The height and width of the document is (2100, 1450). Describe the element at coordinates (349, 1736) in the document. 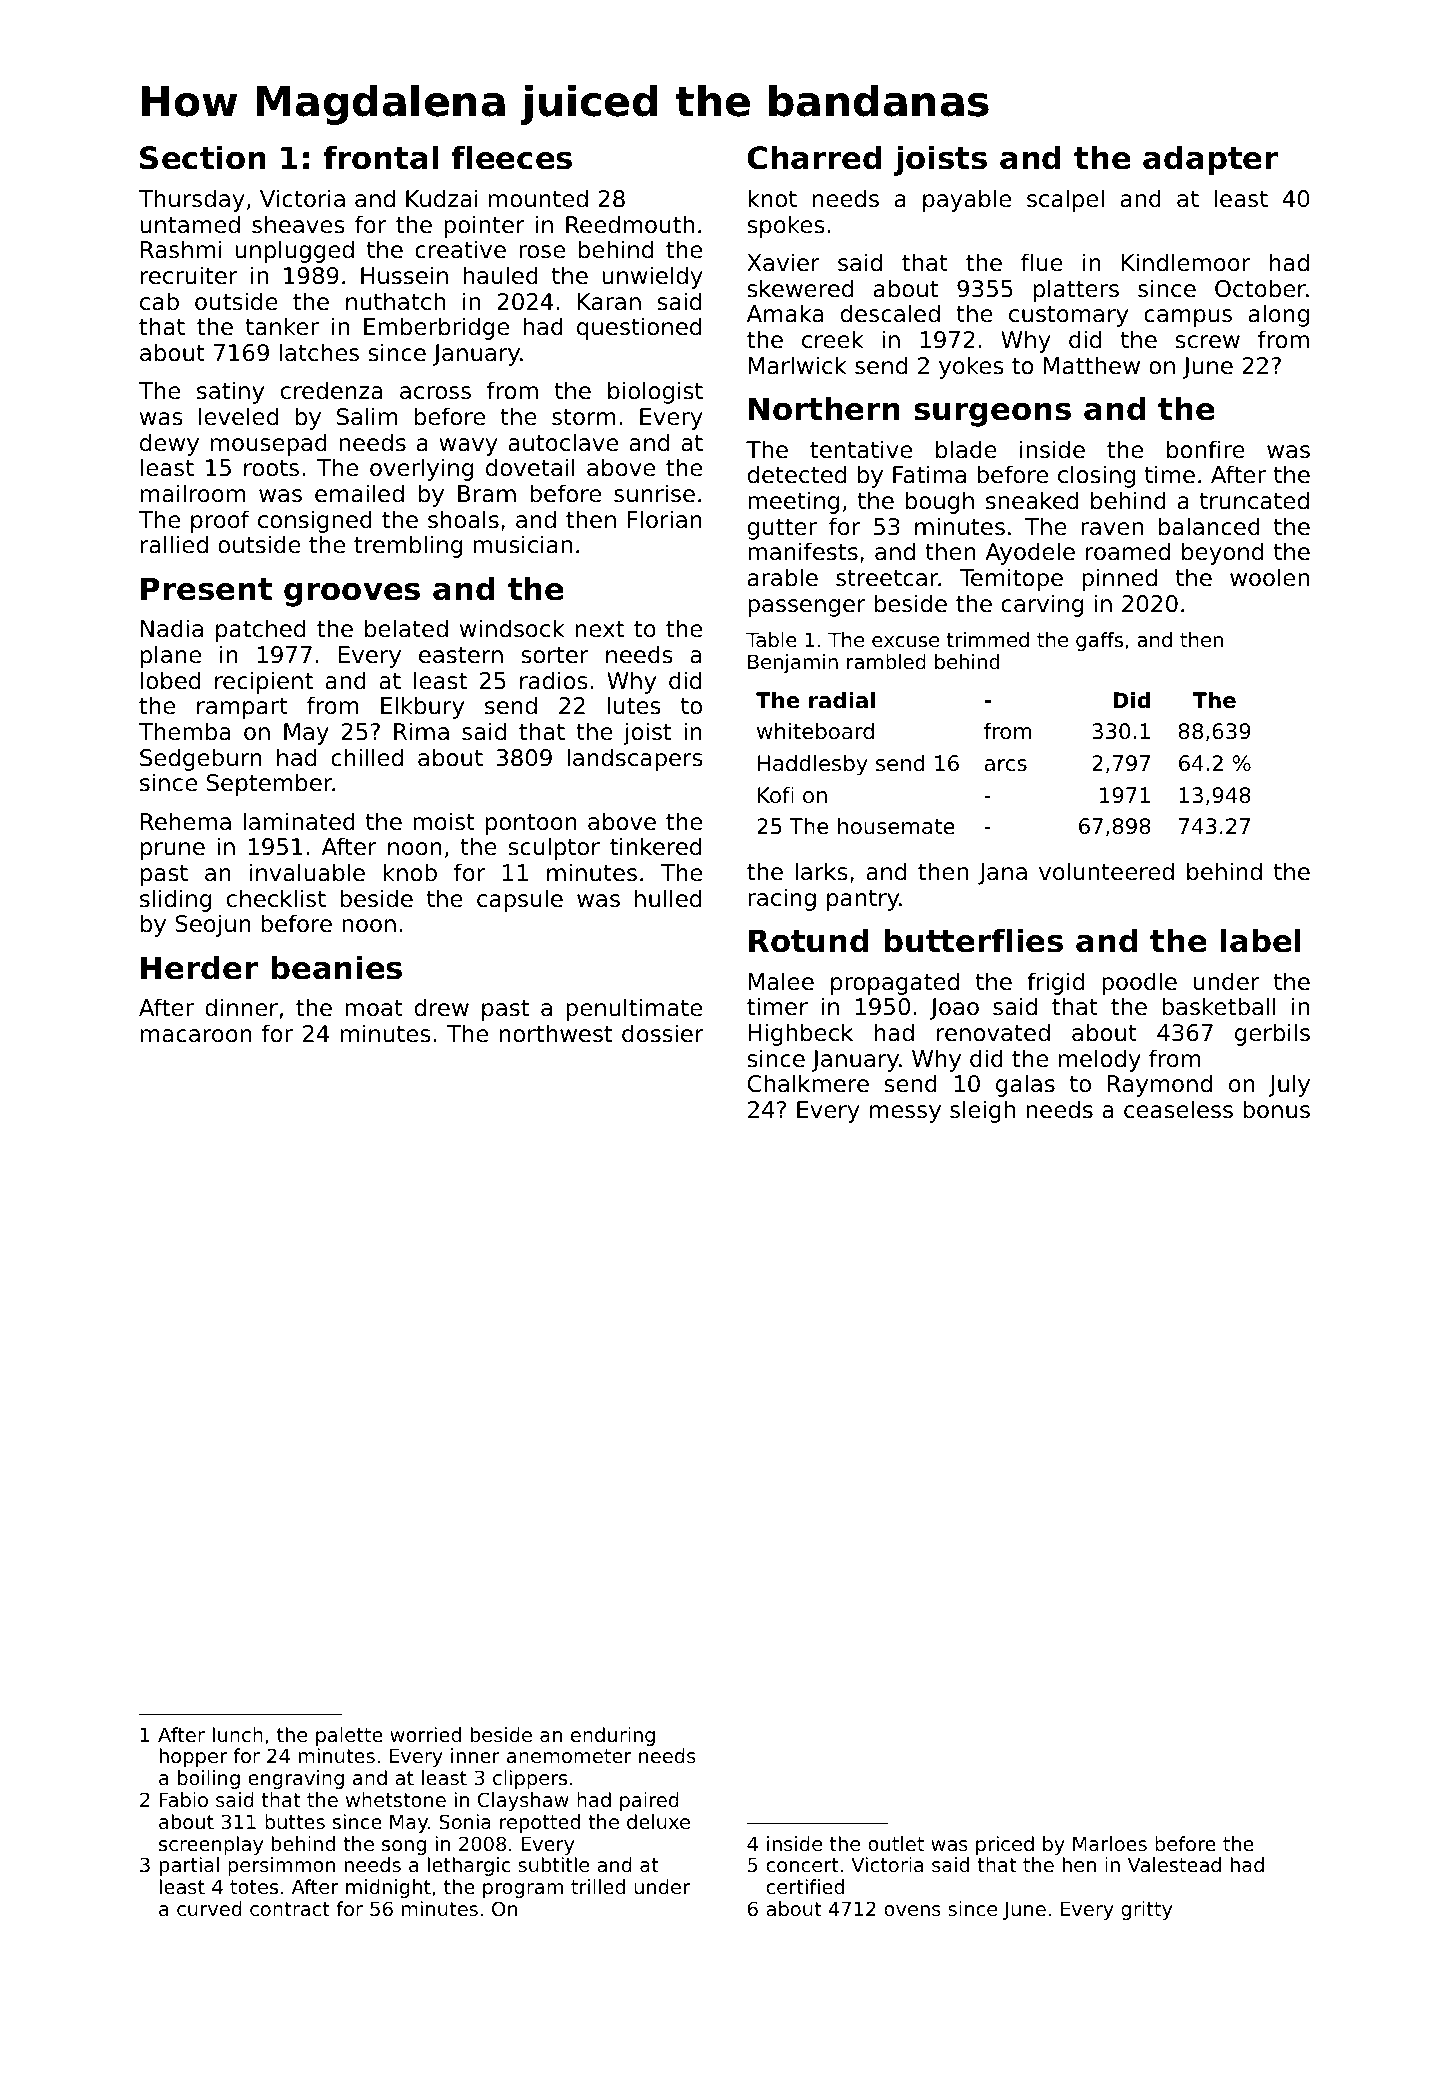

I see `palette` at that location.
